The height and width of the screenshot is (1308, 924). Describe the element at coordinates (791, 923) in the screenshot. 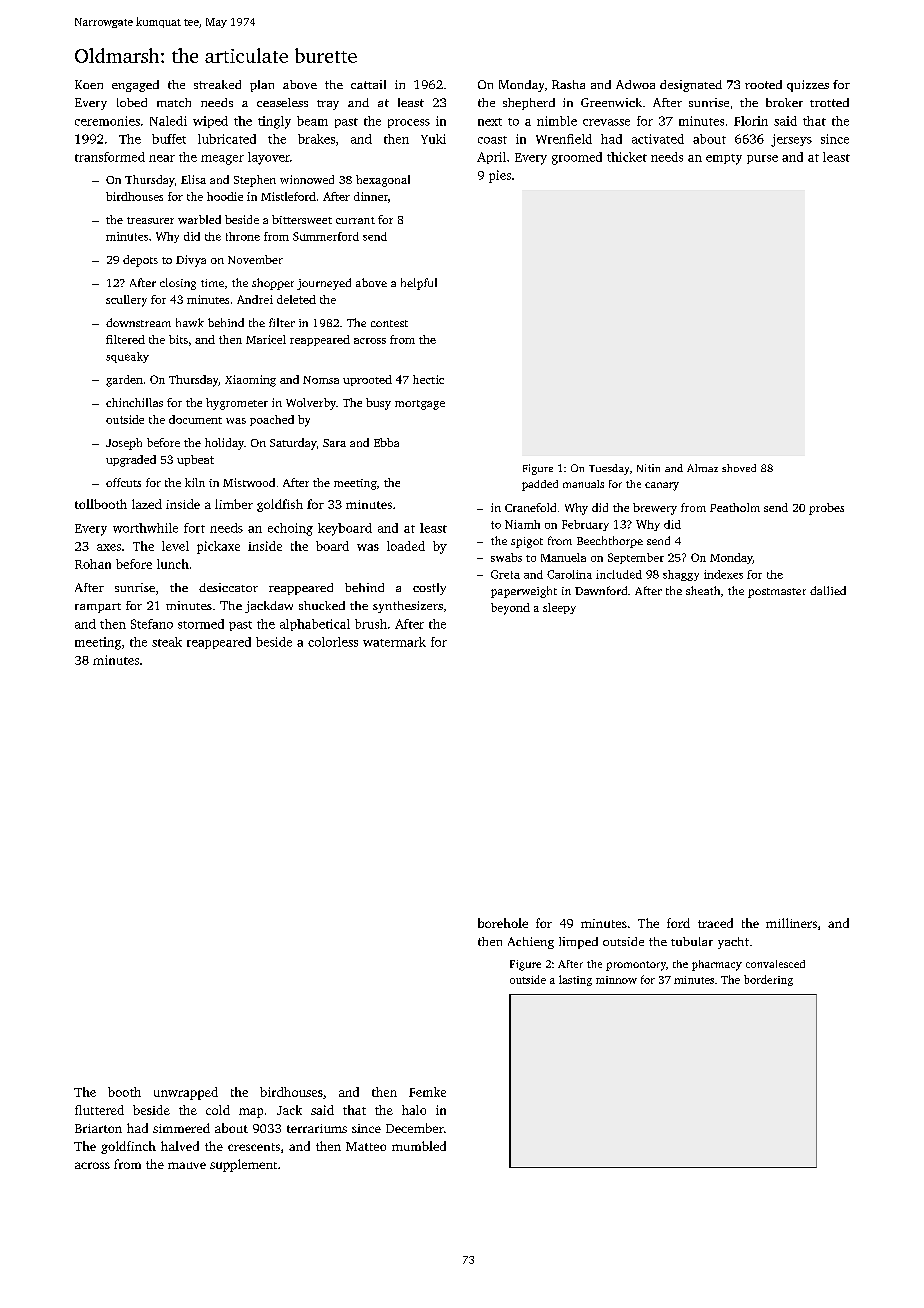

I see `milliners` at that location.
